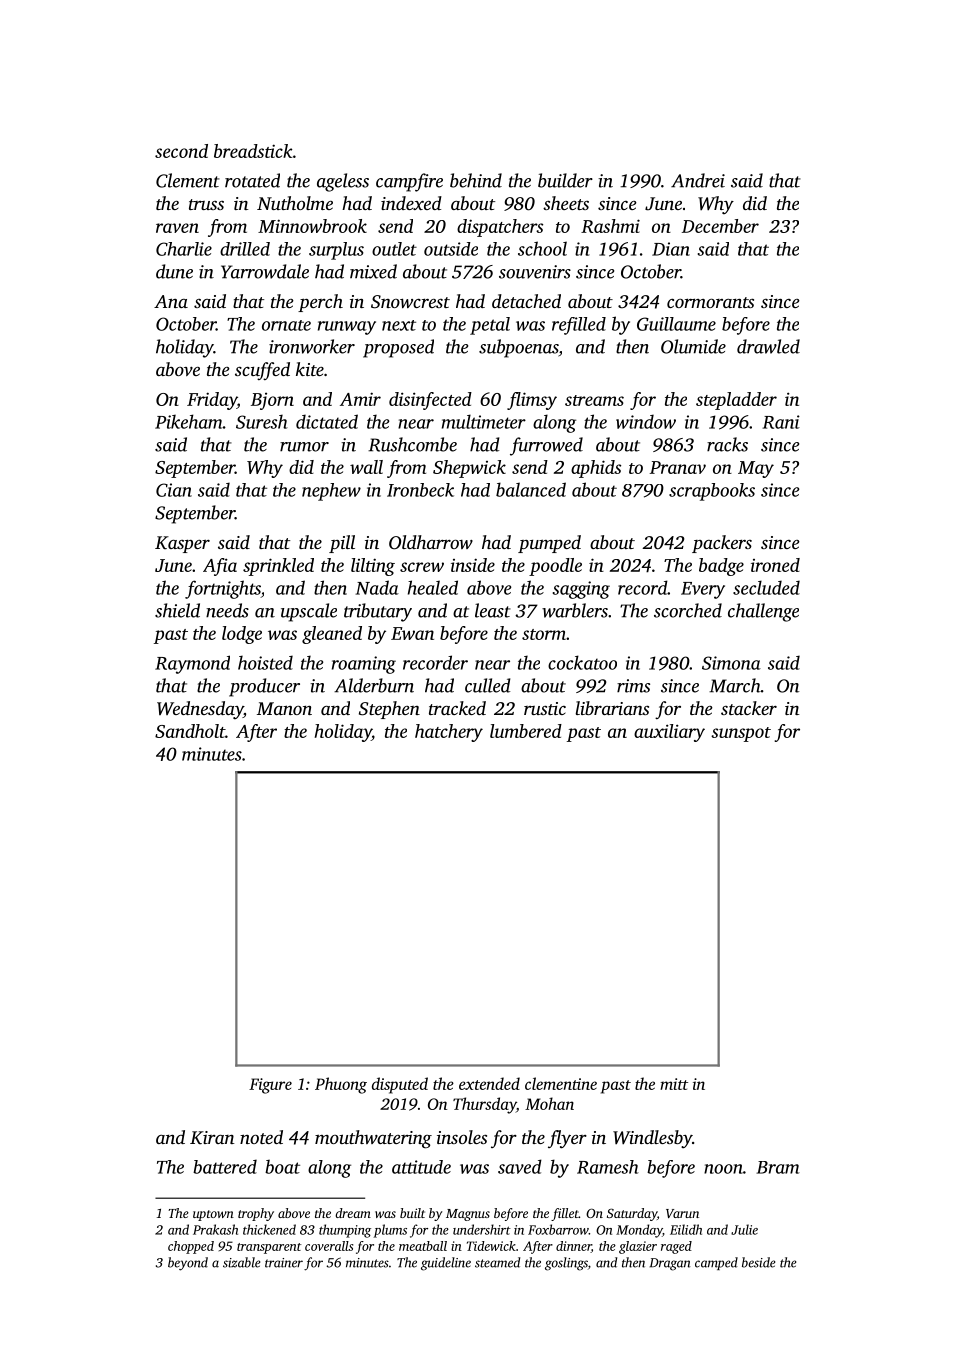 This screenshot has height=1356, width=955. What do you see at coordinates (722, 544) in the screenshot?
I see `packers` at bounding box center [722, 544].
